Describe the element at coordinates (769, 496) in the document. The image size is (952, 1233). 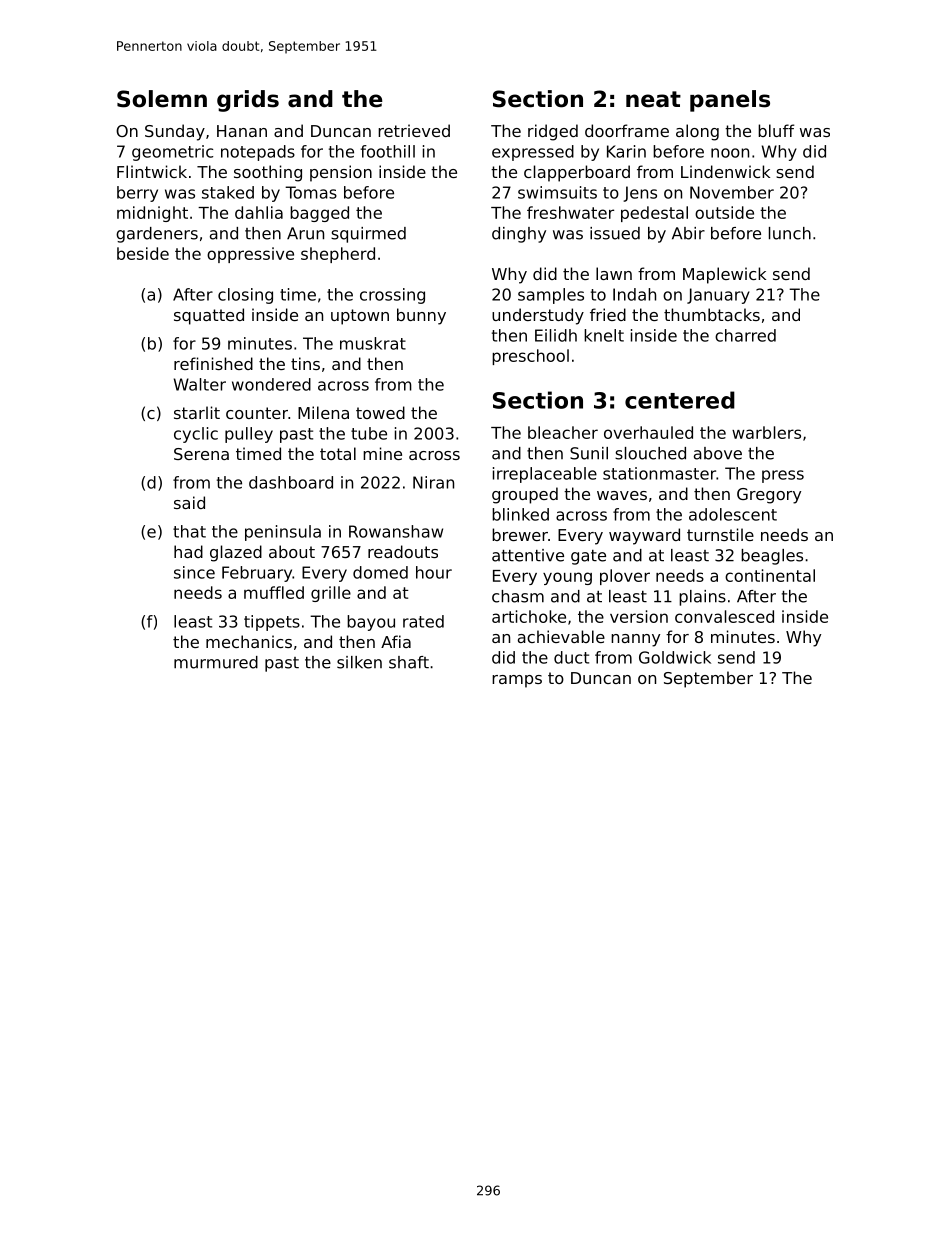
I see `Gregory` at that location.
